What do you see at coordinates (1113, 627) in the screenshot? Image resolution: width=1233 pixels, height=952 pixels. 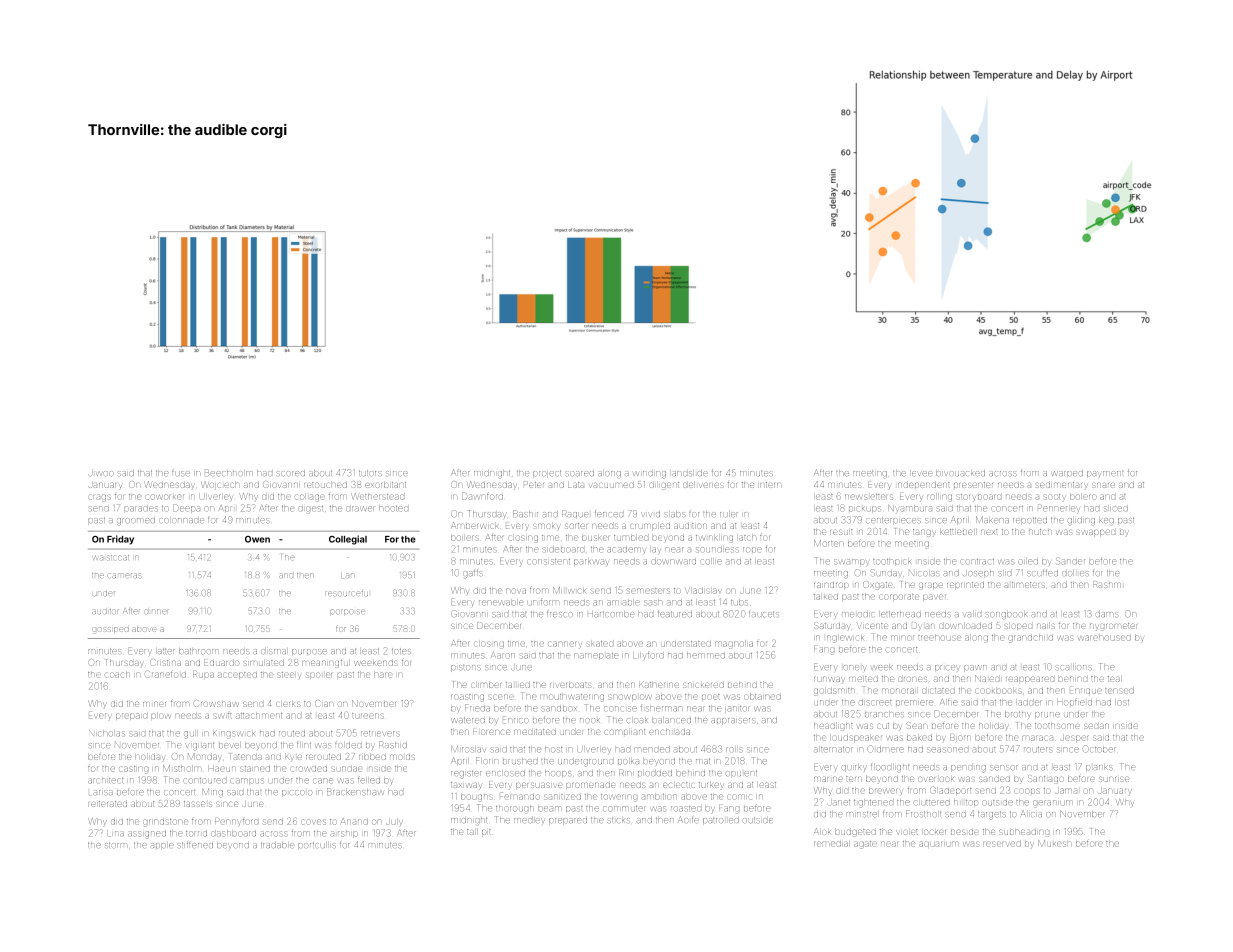 I see `hygrometer` at bounding box center [1113, 627].
